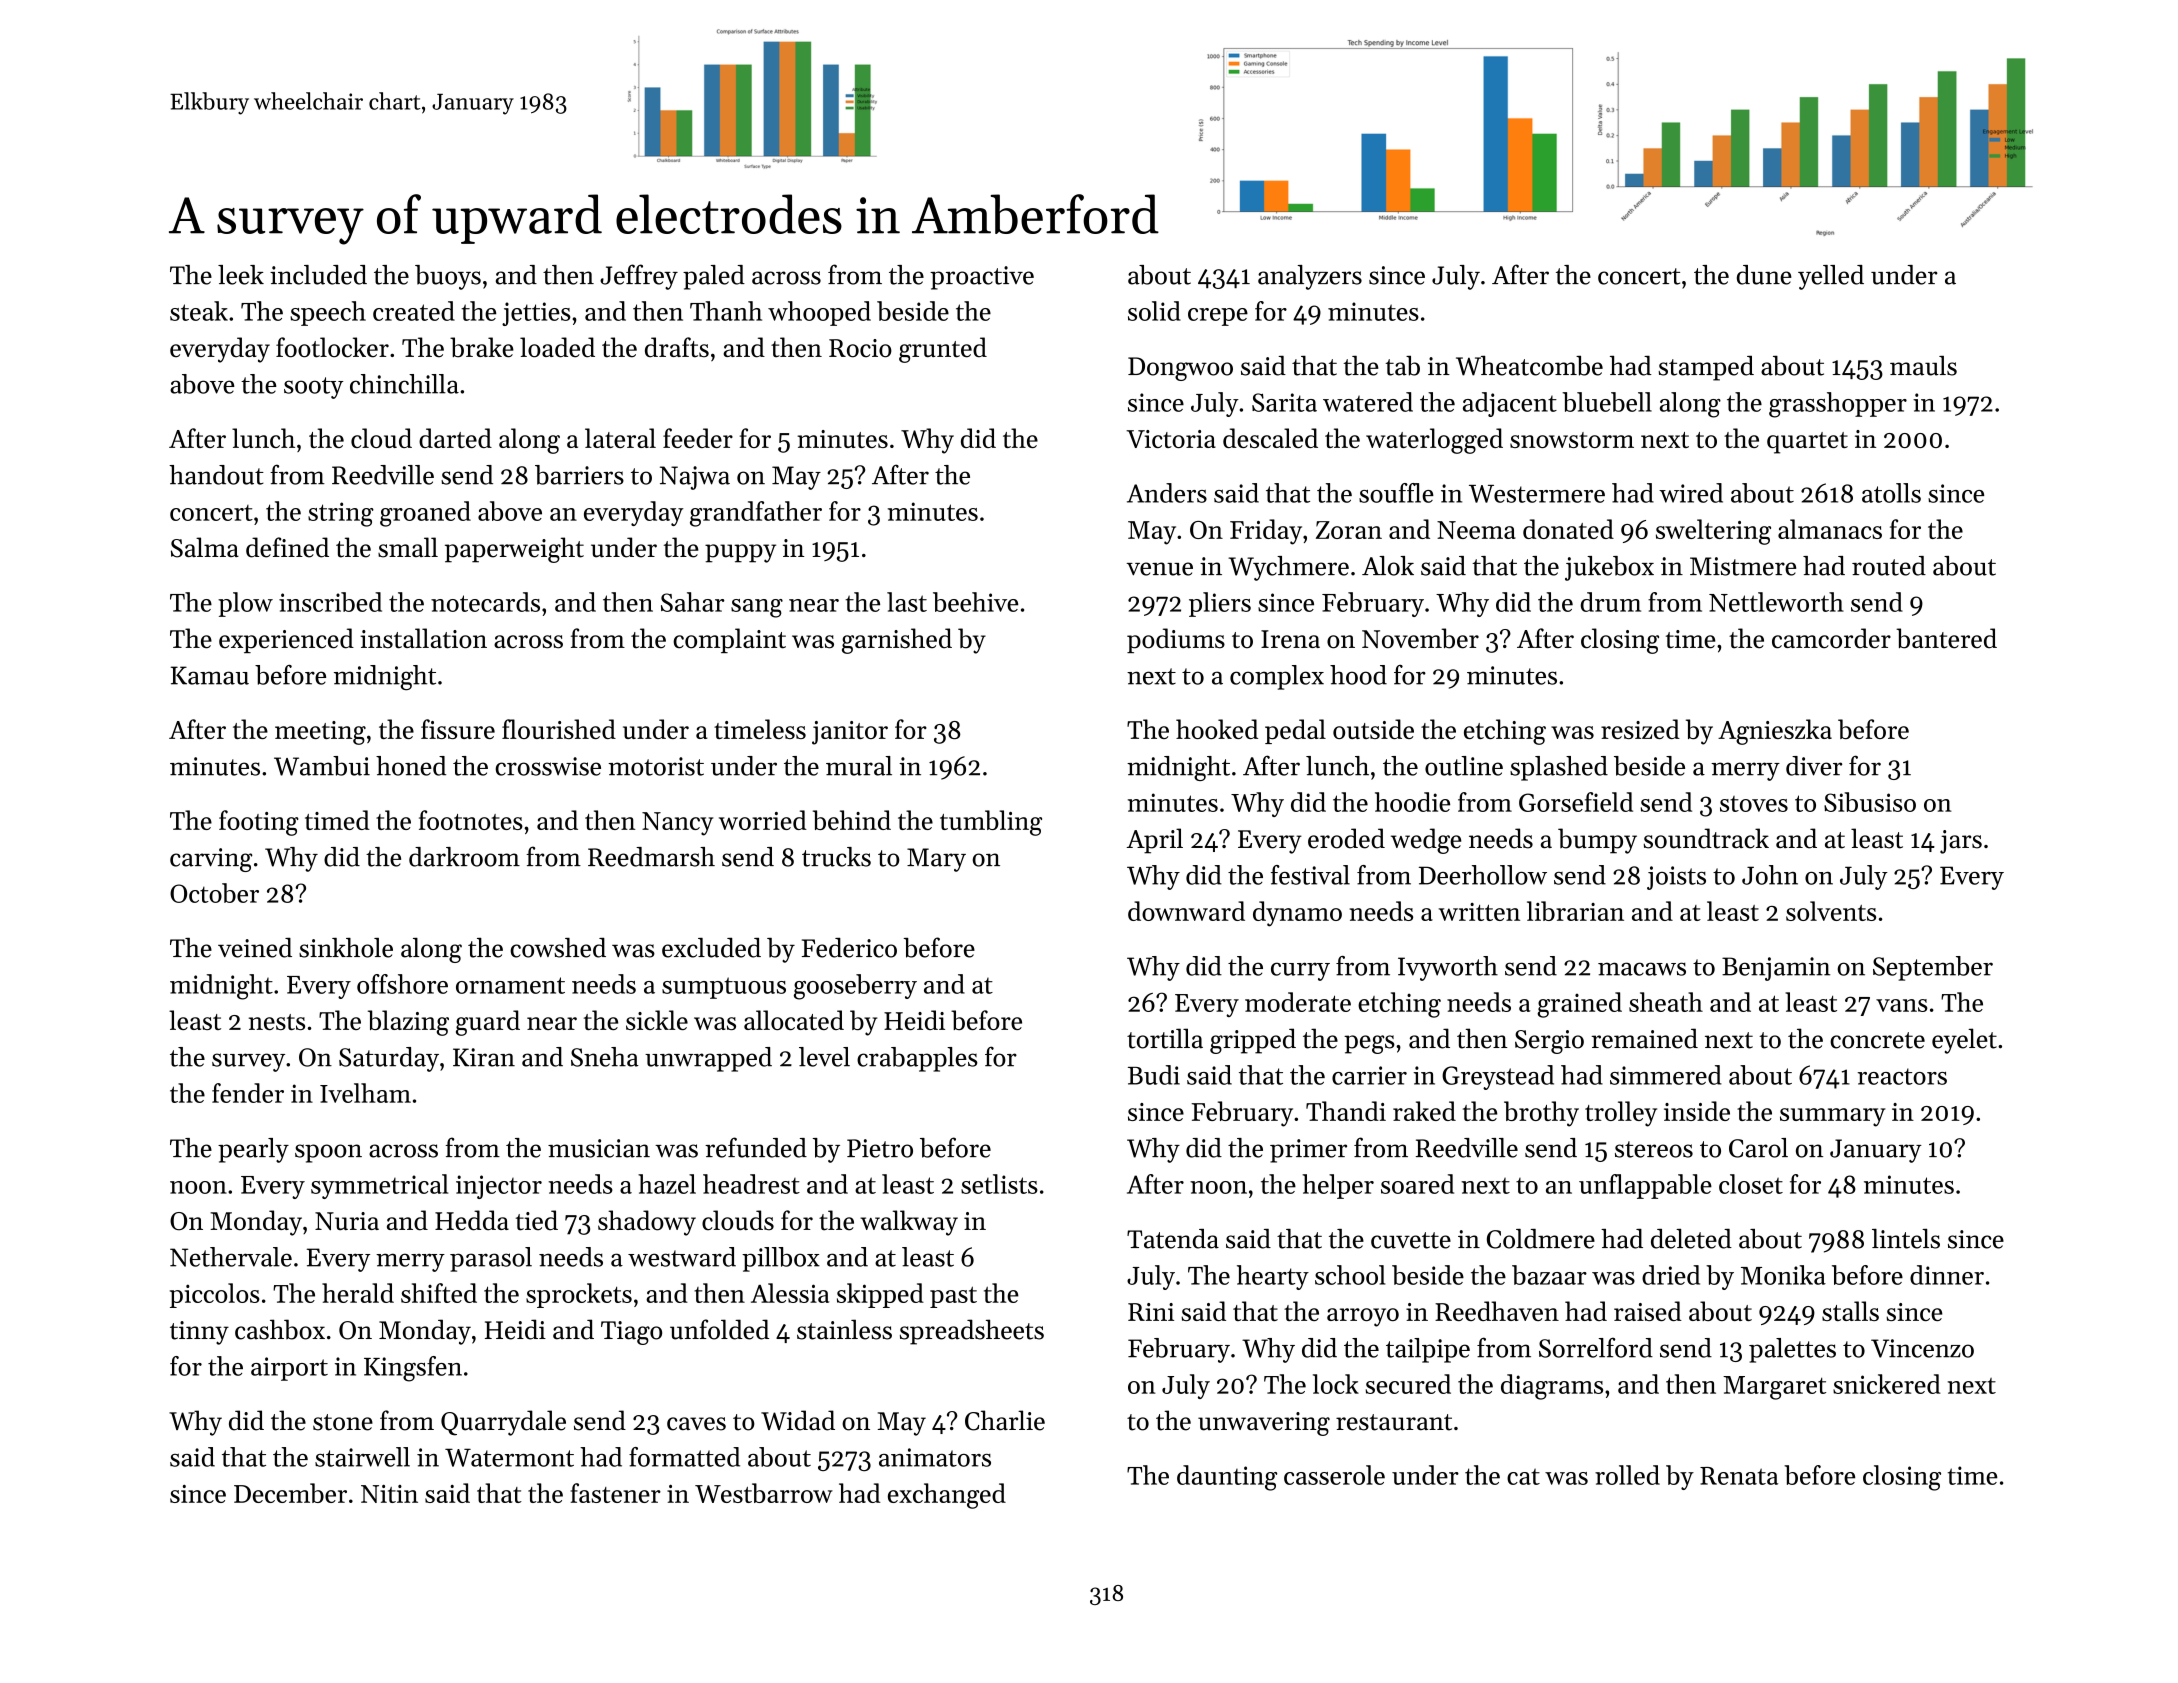 The height and width of the document is (1683, 2178). Describe the element at coordinates (999, 1184) in the document. I see `setlists` at that location.
